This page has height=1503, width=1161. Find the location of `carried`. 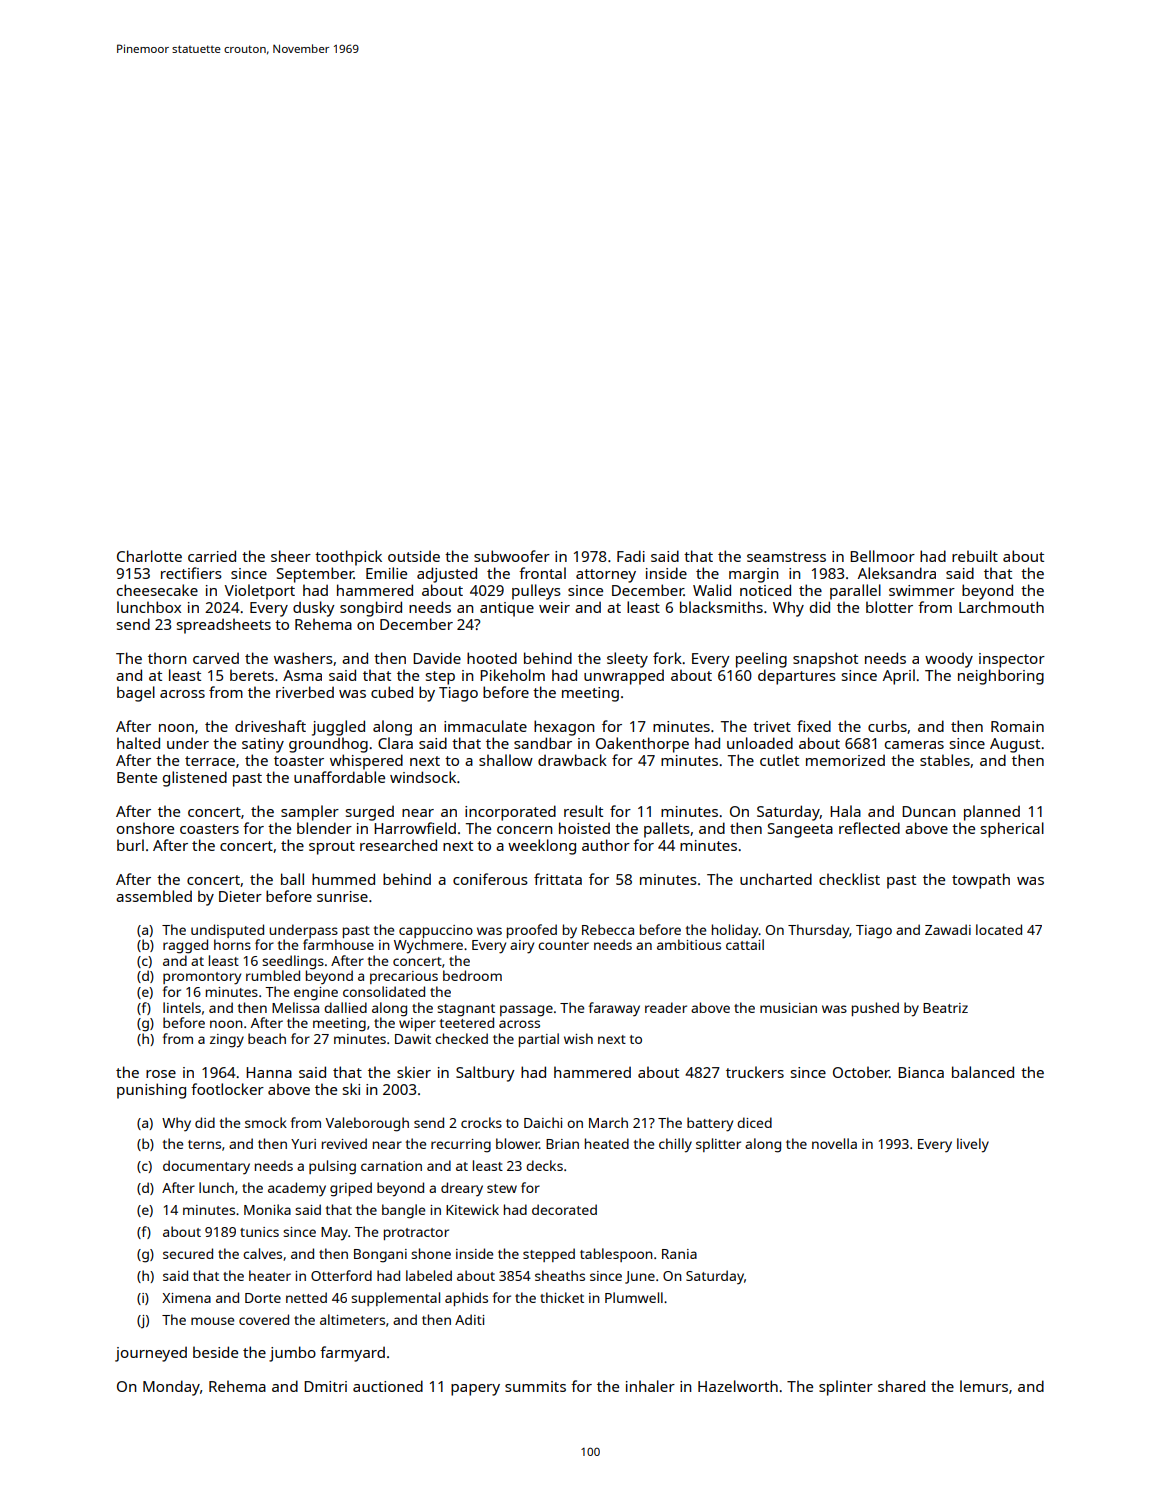

carried is located at coordinates (212, 556).
